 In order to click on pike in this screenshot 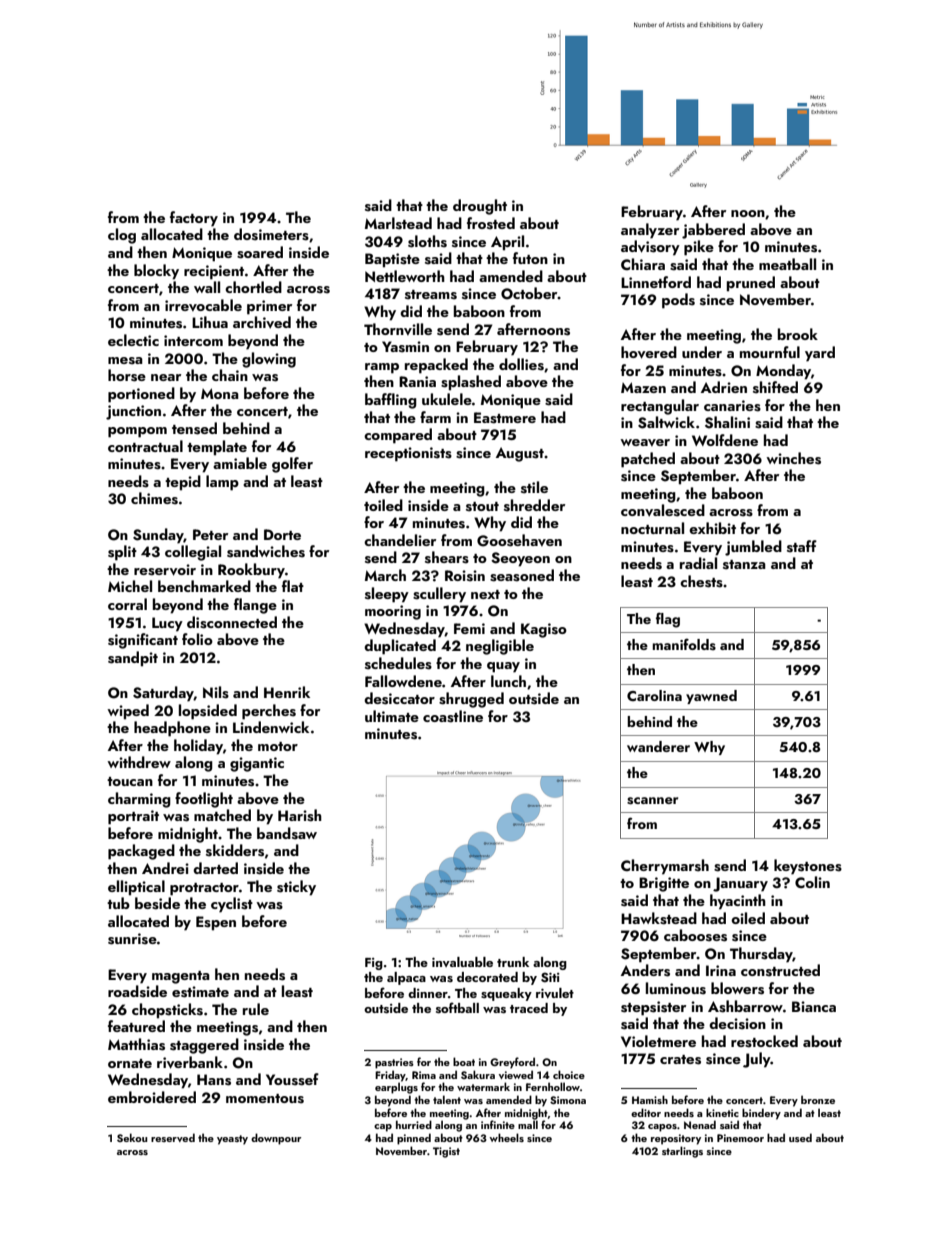, I will do `click(699, 248)`.
